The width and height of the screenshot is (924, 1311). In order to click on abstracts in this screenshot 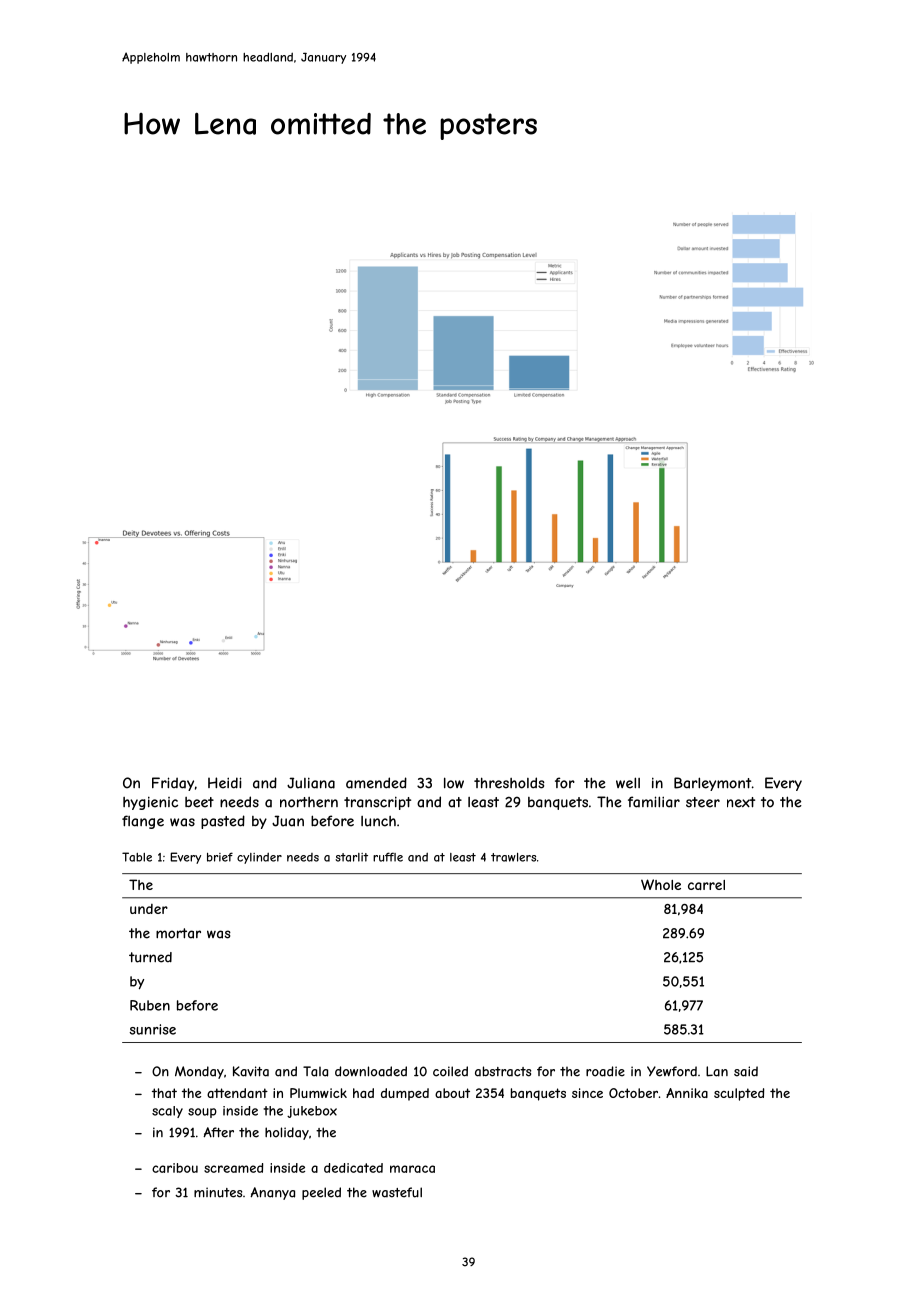, I will do `click(503, 1071)`.
